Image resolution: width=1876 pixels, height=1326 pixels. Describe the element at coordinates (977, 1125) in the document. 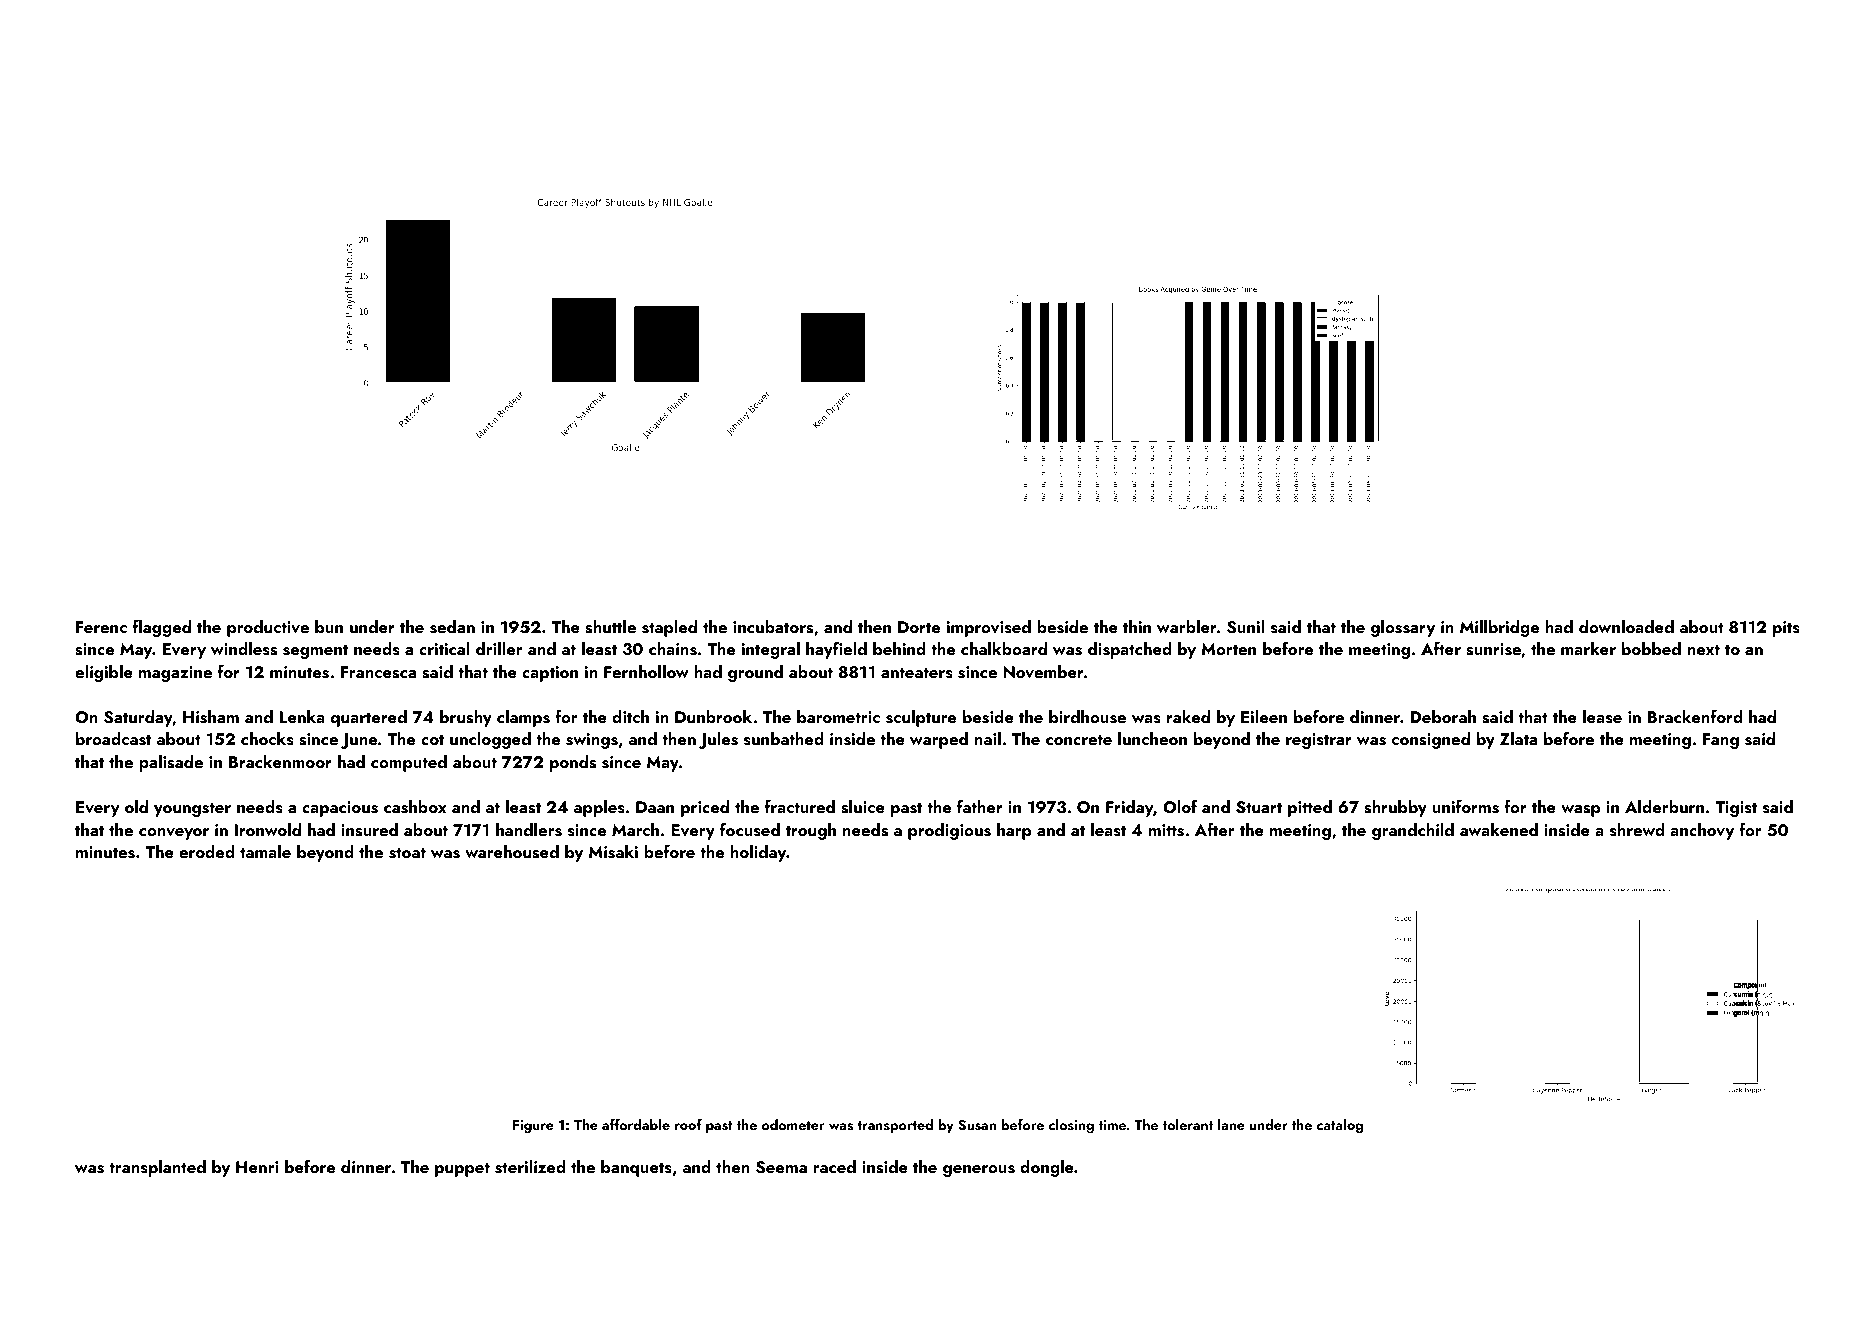

I see `Susan` at that location.
